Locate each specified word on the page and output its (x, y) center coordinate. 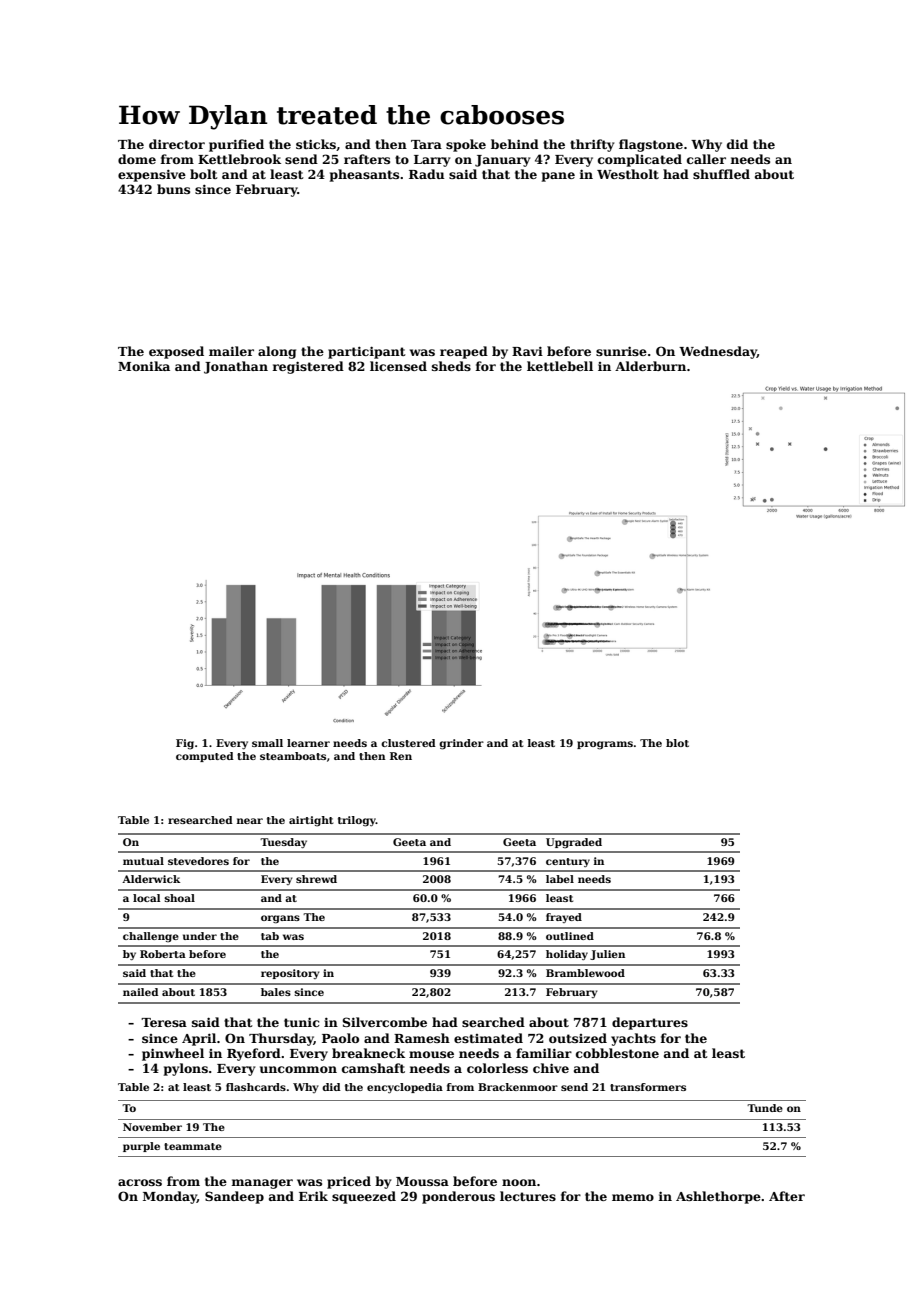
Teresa (164, 1022)
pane (558, 177)
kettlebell (560, 366)
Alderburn (650, 366)
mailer (231, 351)
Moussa (422, 1181)
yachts (633, 1039)
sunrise (621, 351)
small (267, 743)
